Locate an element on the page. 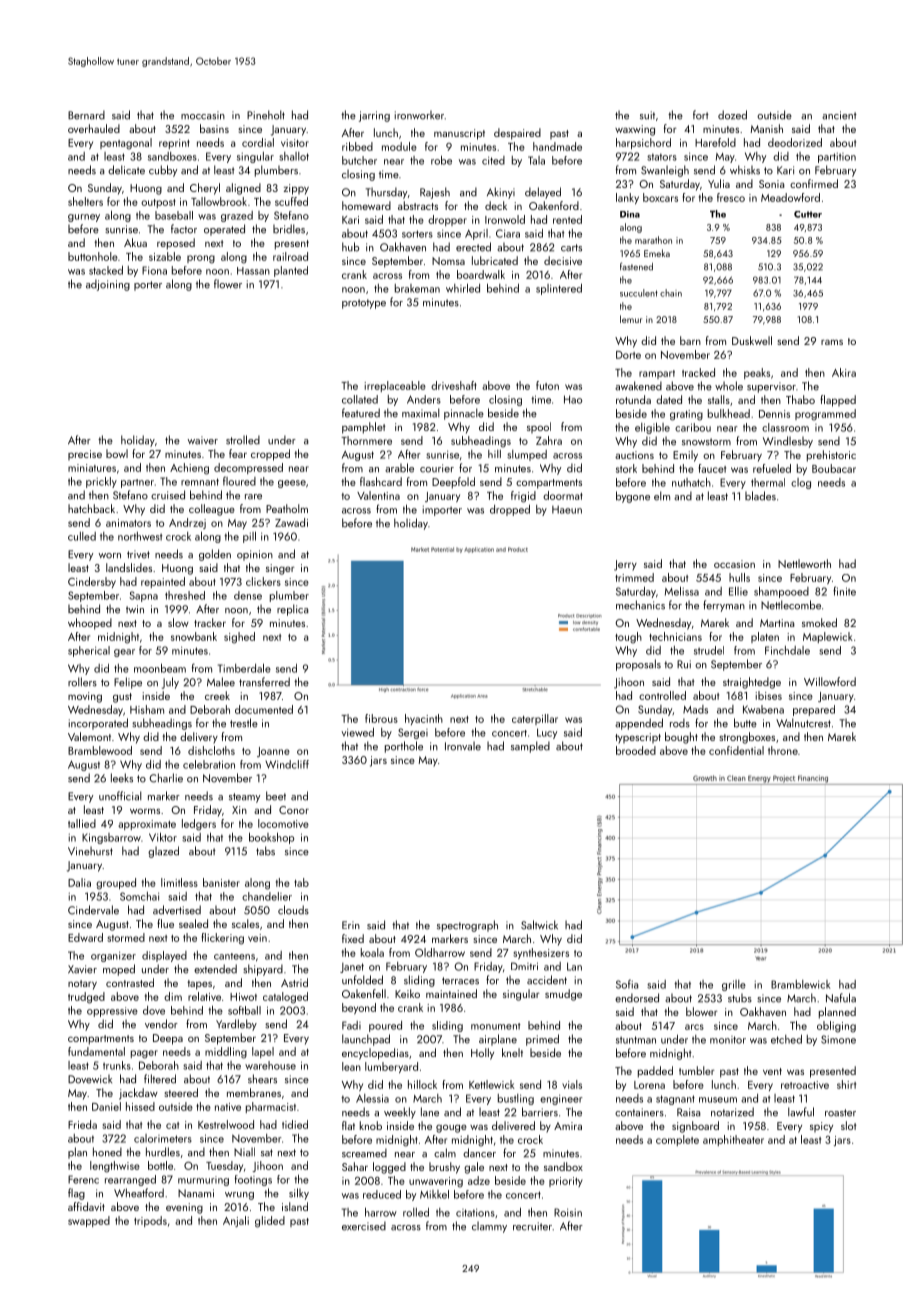  clickers is located at coordinates (263, 581).
